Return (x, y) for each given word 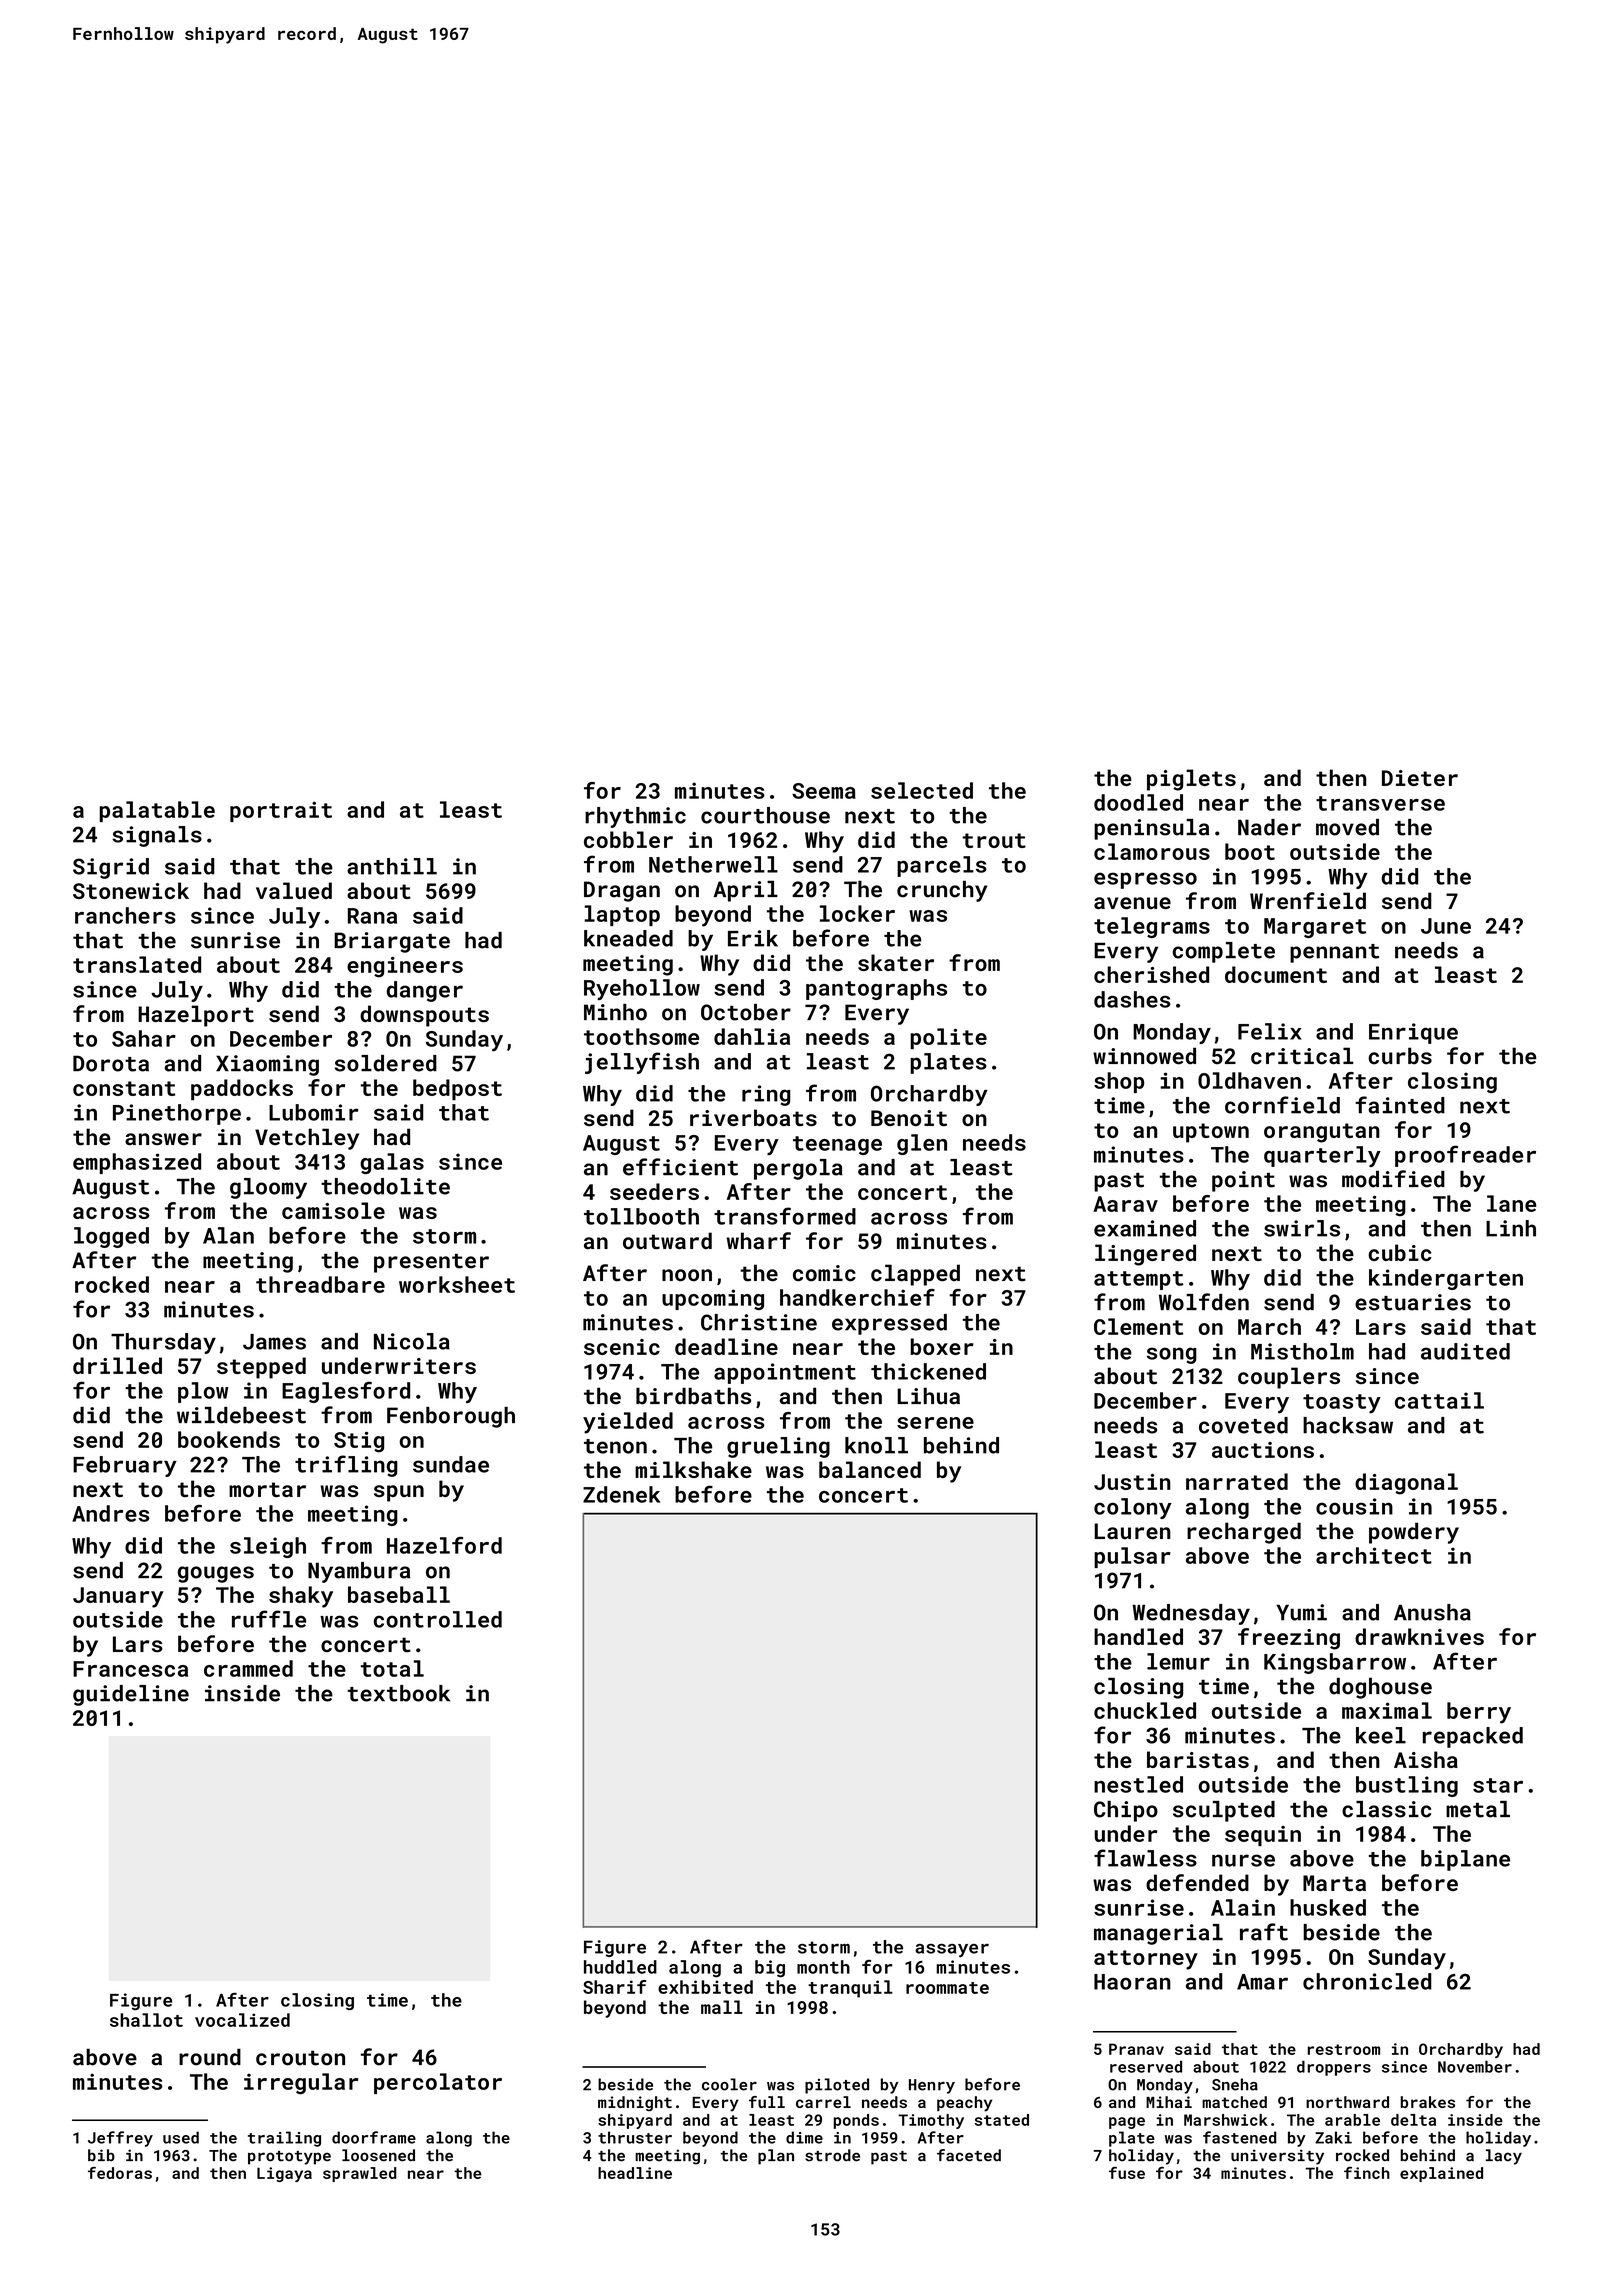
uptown (1211, 1133)
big (770, 1969)
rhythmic (635, 817)
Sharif (614, 1987)
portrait (281, 811)
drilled (117, 1365)
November (1475, 2066)
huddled (620, 1967)
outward (667, 1241)
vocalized (242, 2020)
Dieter (1420, 778)
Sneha (1235, 2084)
